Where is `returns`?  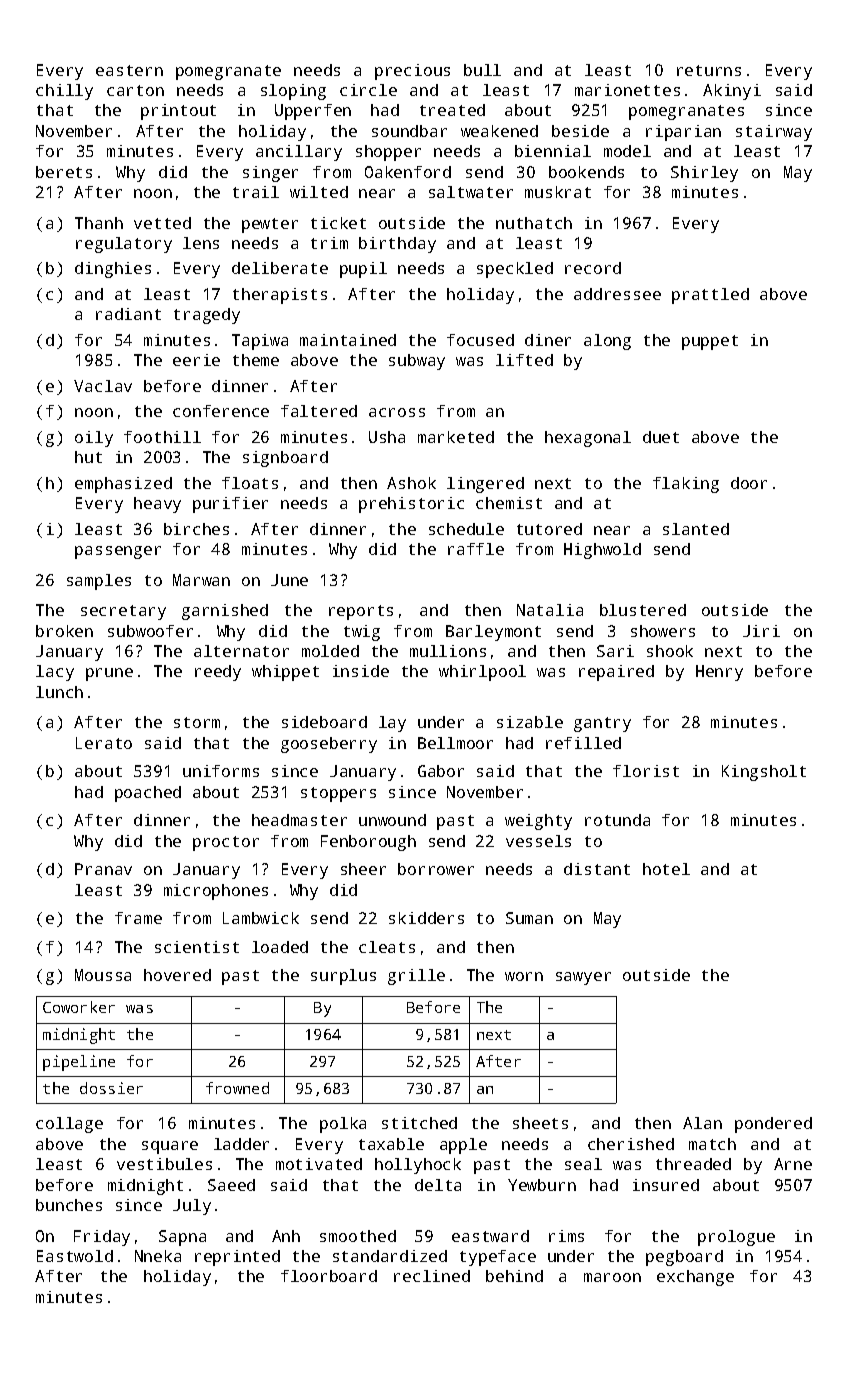
returns is located at coordinates (709, 70).
